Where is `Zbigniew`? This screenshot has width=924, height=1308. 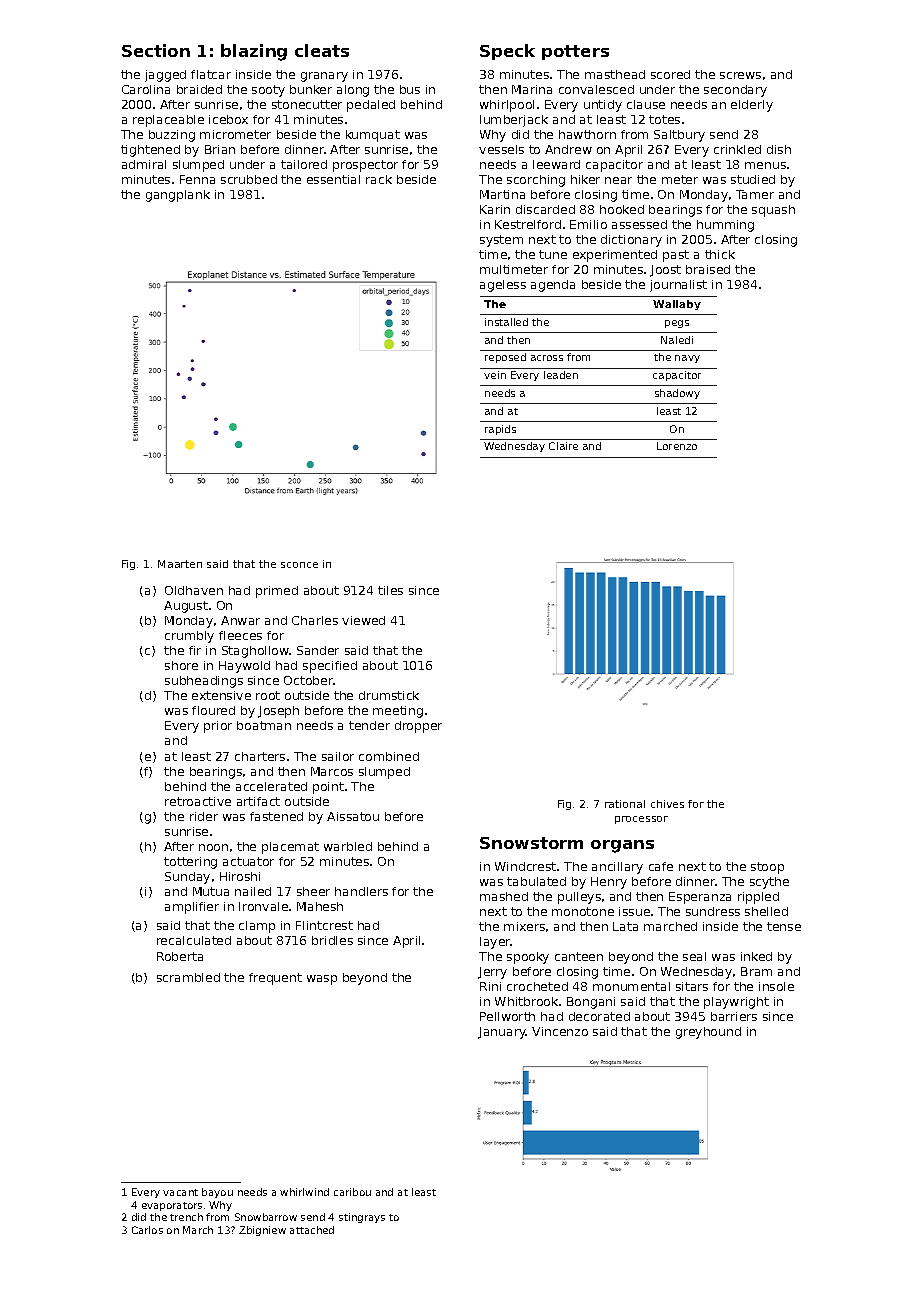 Zbigniew is located at coordinates (262, 1231).
